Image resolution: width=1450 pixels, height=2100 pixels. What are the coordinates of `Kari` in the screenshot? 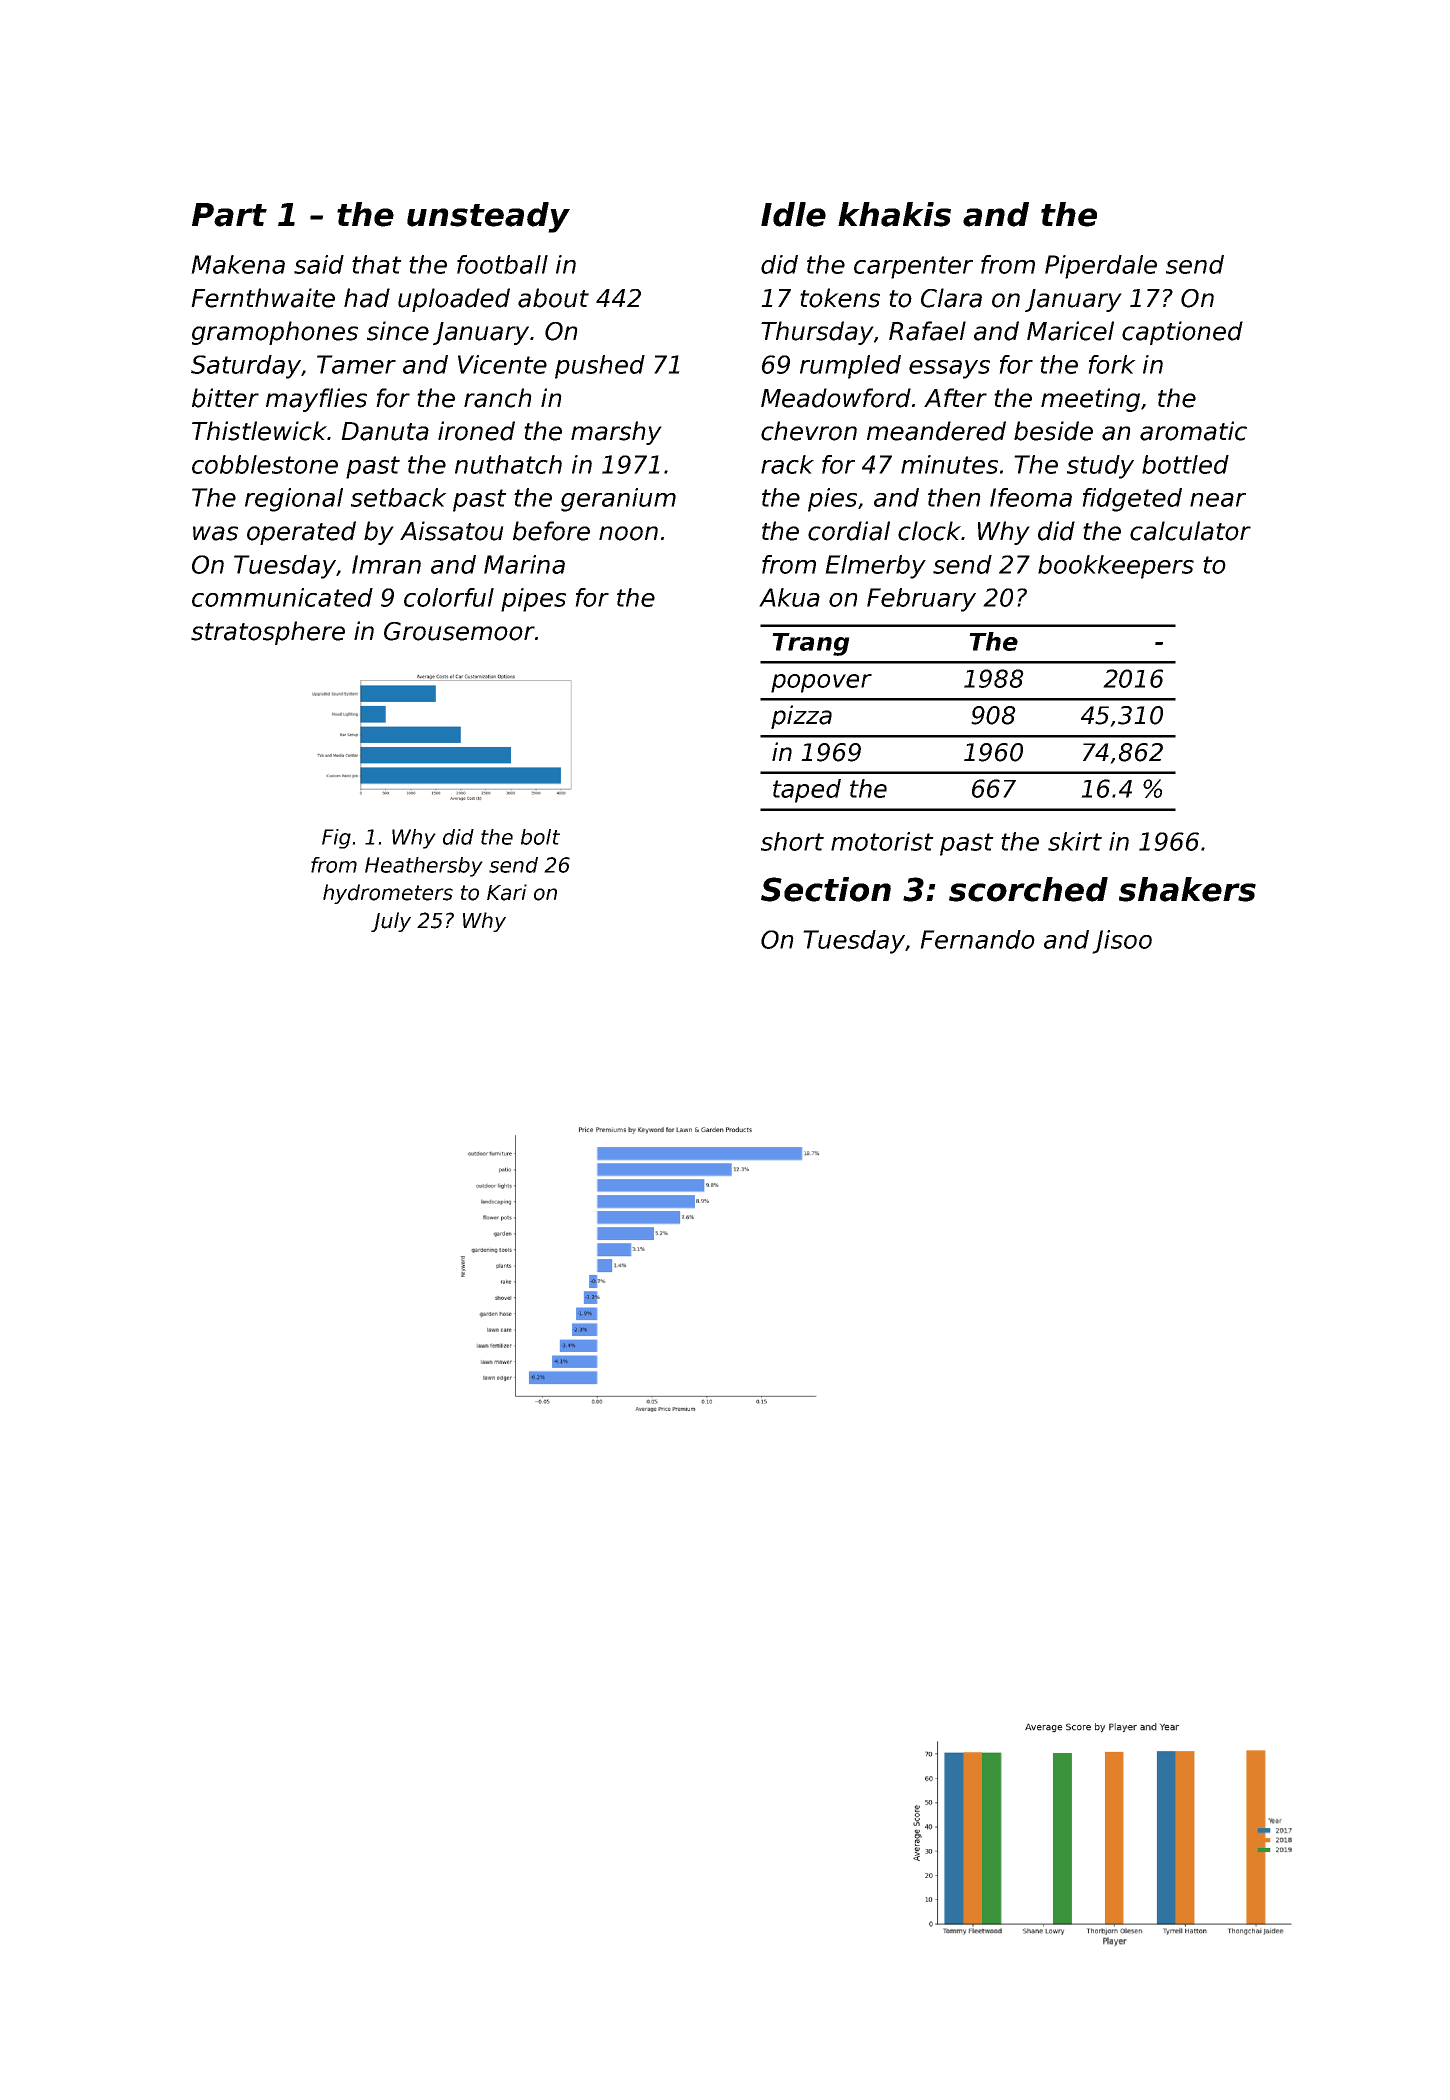 It's located at (507, 892).
